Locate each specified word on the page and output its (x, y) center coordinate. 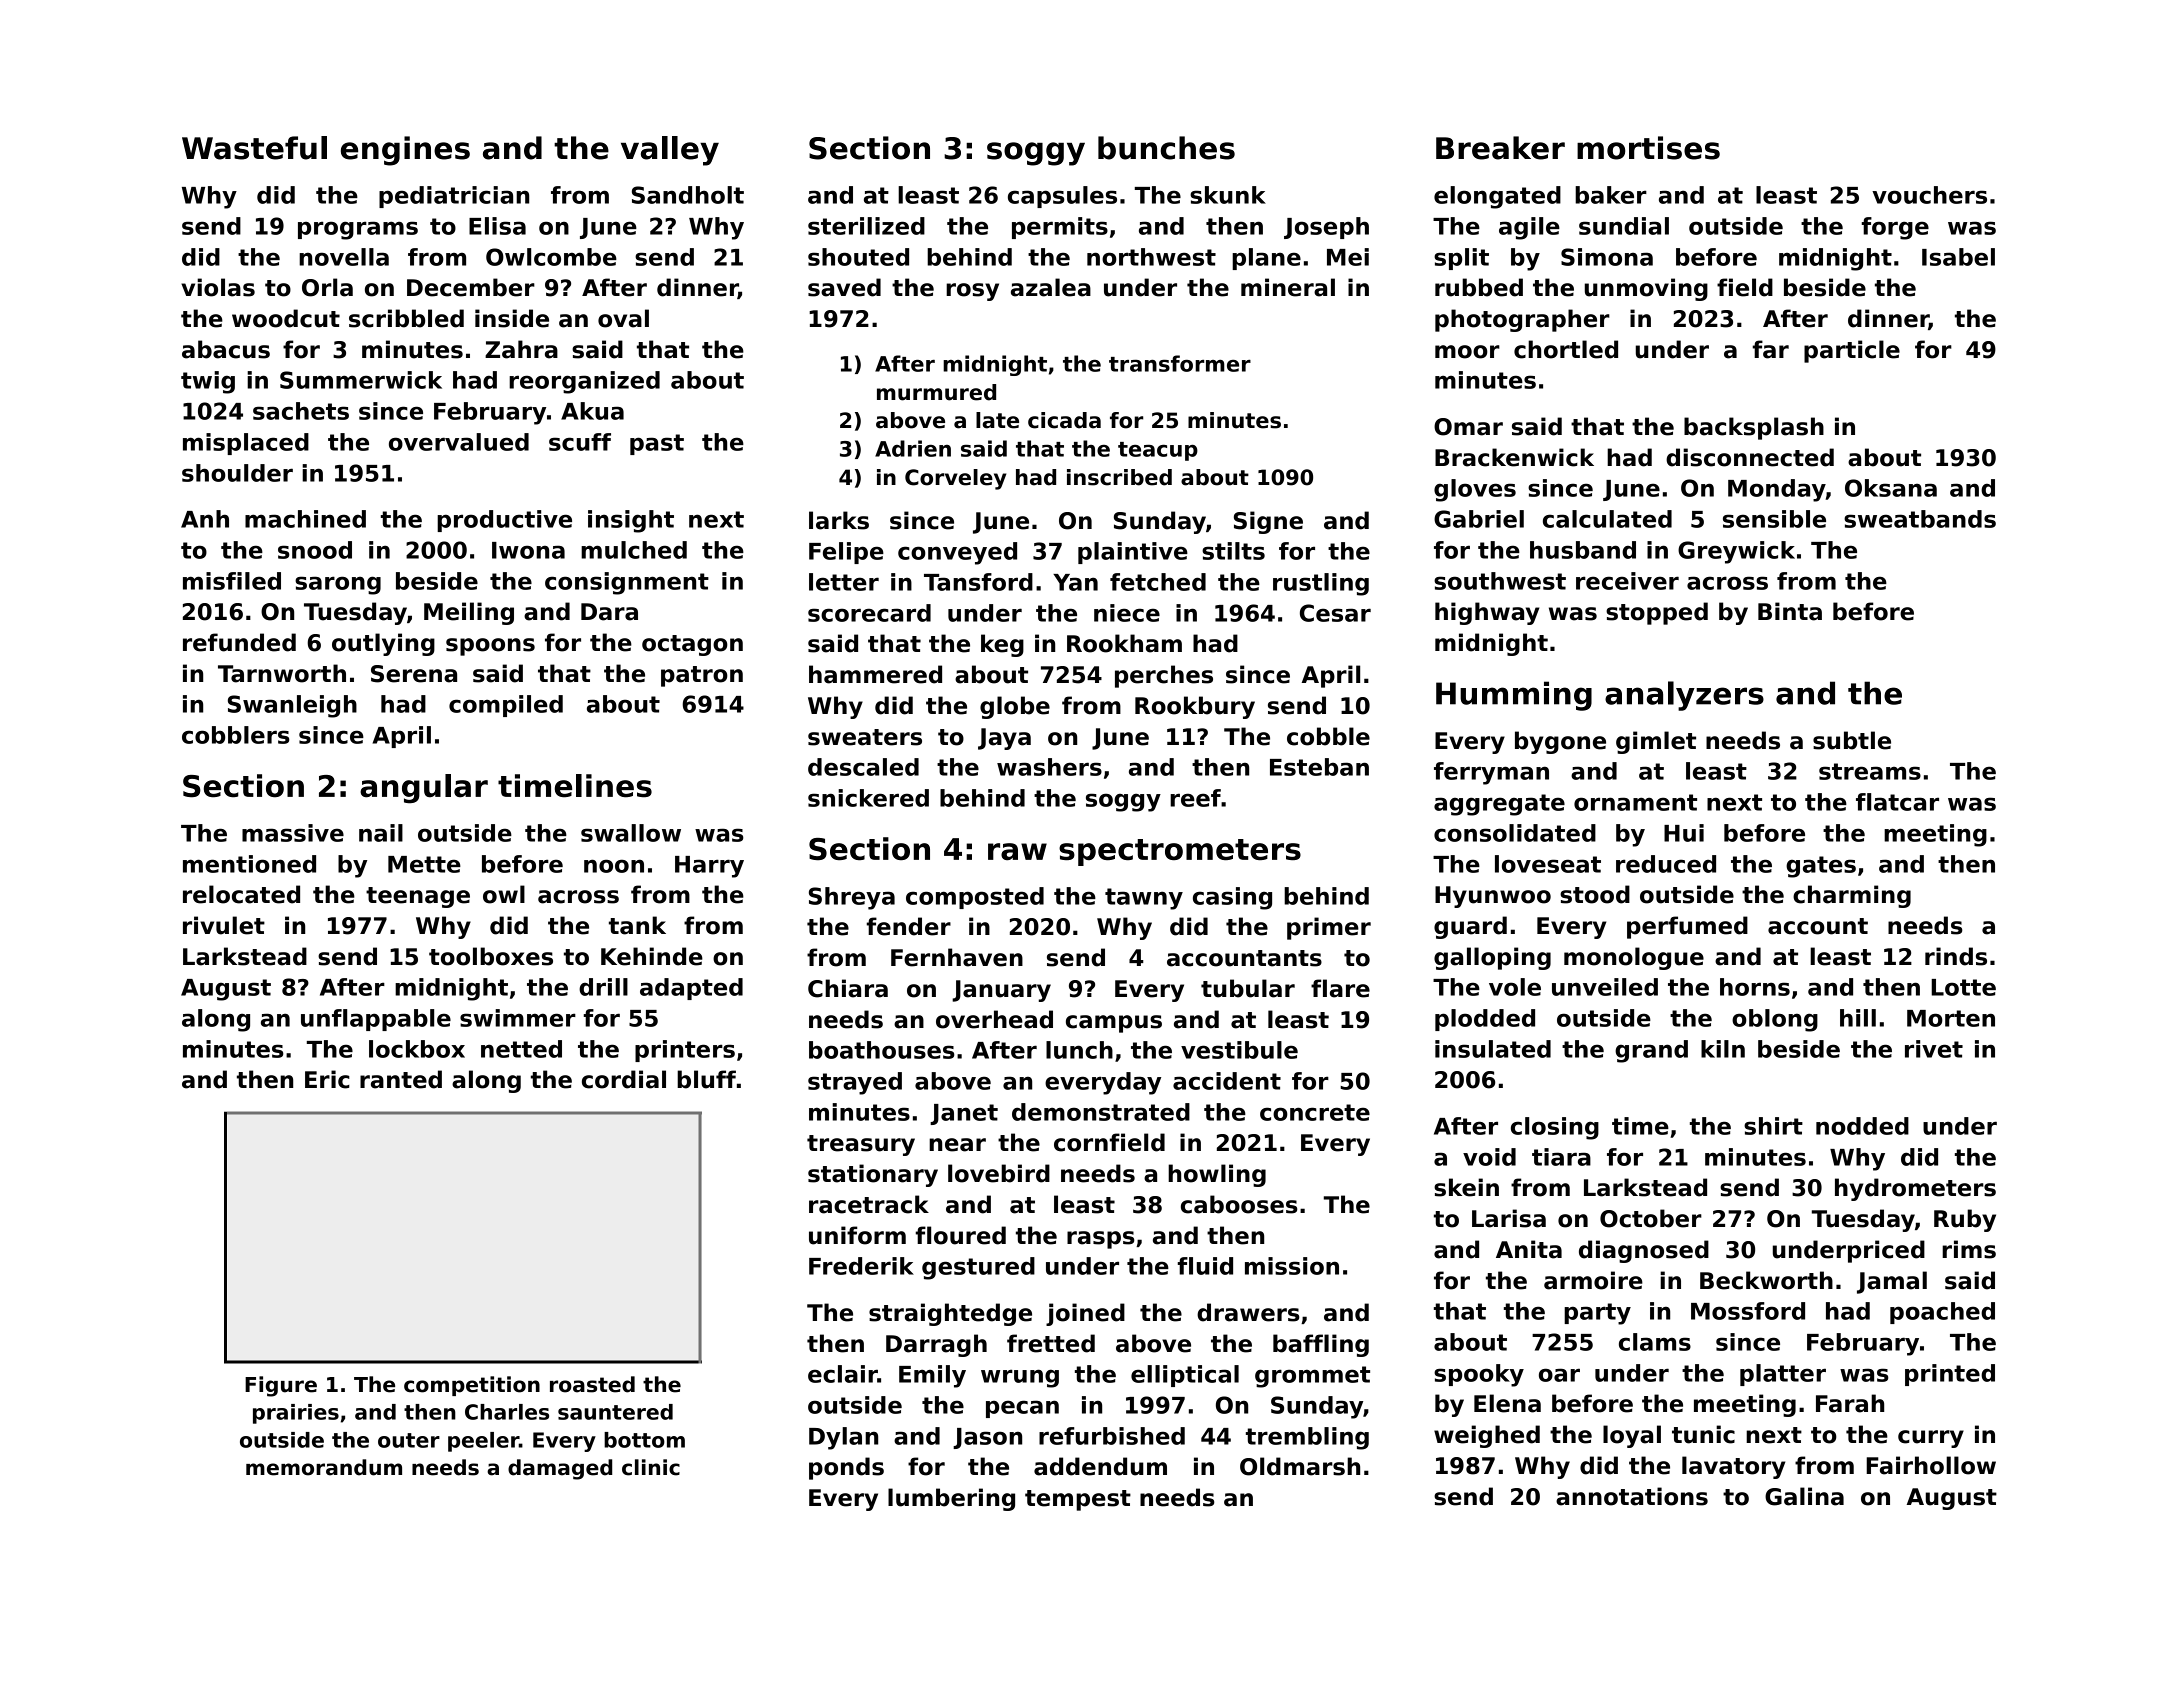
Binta (1790, 611)
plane (1266, 259)
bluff (706, 1079)
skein (1466, 1187)
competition (472, 1386)
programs (358, 230)
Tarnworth (282, 673)
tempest (1078, 1500)
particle (1852, 351)
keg (1002, 645)
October (1651, 1218)
